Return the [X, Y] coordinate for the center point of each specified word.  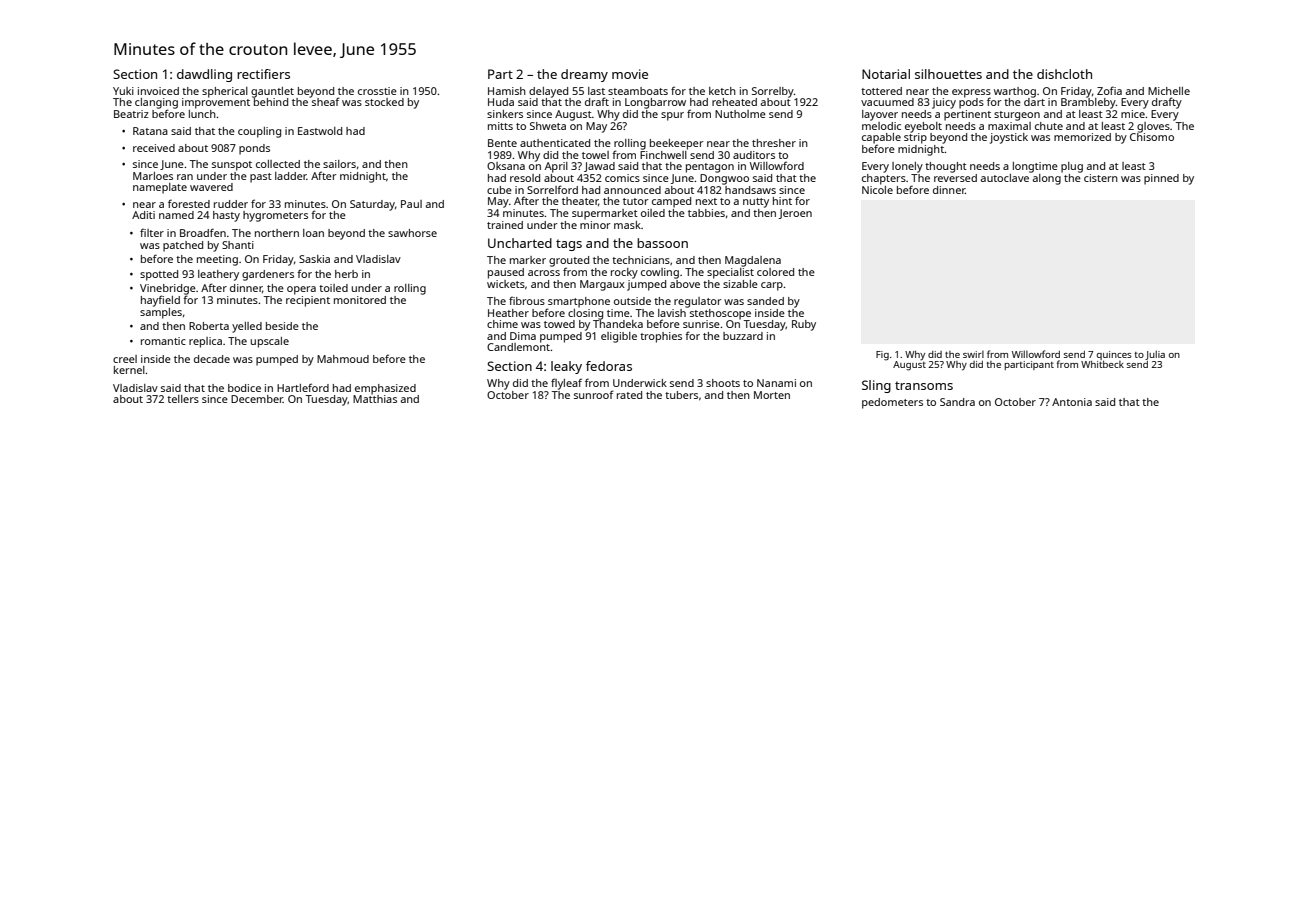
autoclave [1005, 178]
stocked [384, 102]
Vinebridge [168, 289]
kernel [129, 370]
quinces [1114, 355]
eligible [619, 337]
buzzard [743, 336]
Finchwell [663, 155]
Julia [1155, 355]
